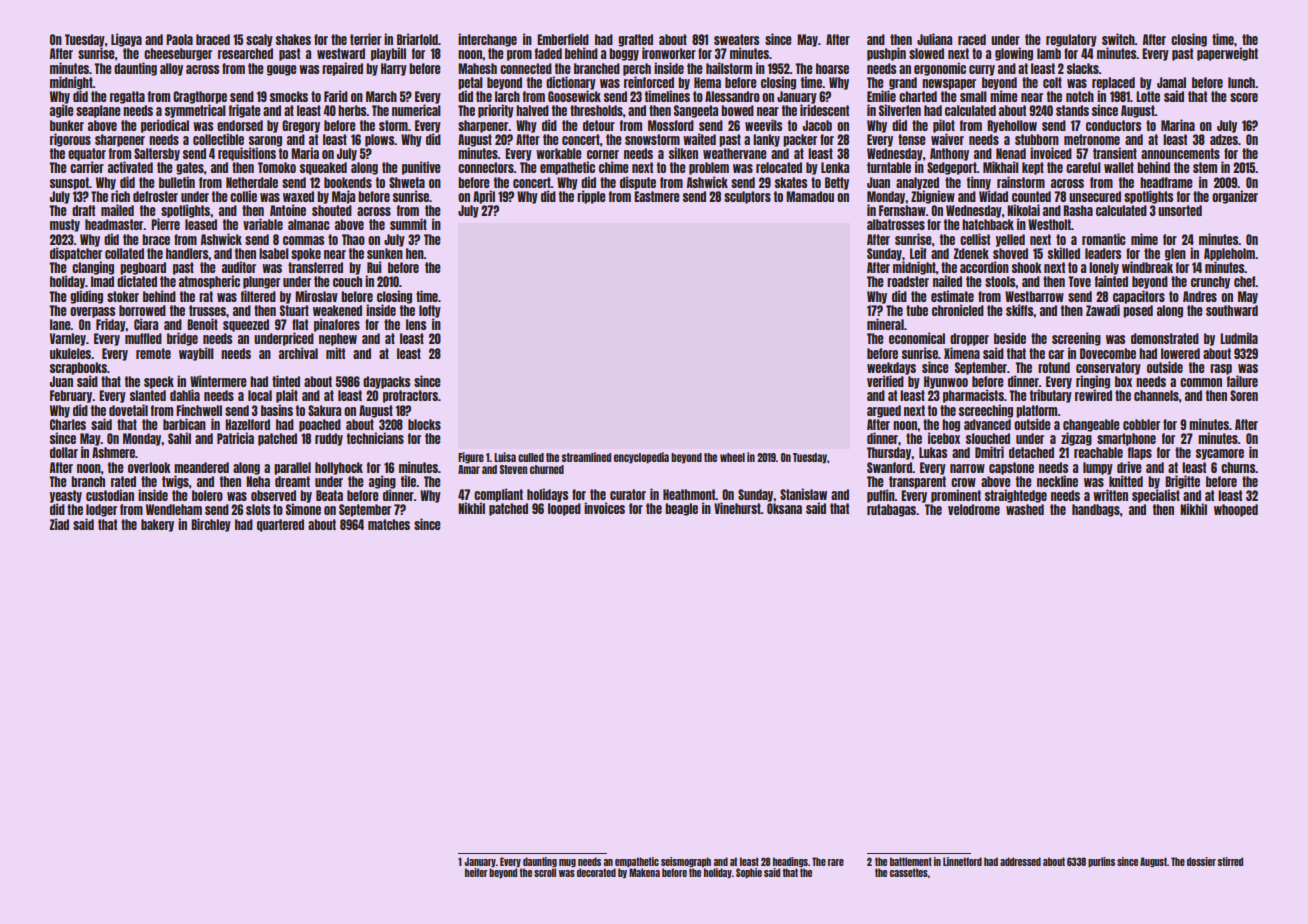 Image resolution: width=1308 pixels, height=924 pixels. Describe the element at coordinates (476, 872) in the screenshot. I see `heifer` at that location.
